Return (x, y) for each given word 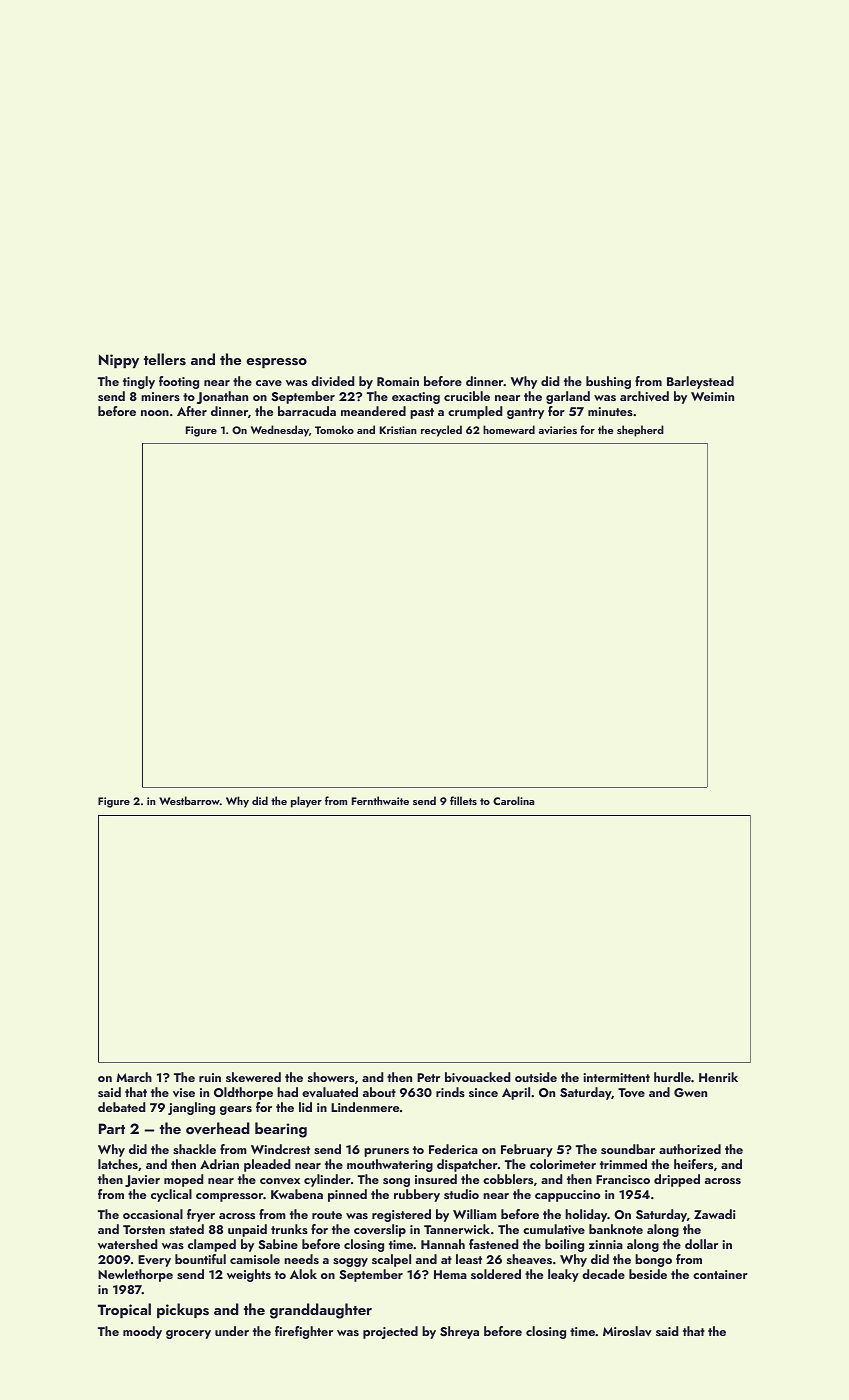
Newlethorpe (135, 1275)
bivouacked (477, 1077)
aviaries (558, 430)
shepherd (640, 431)
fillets (463, 800)
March (134, 1077)
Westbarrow (189, 800)
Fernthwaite (380, 800)
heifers (693, 1164)
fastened (493, 1244)
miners (160, 396)
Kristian (398, 430)
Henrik (718, 1077)
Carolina (513, 800)
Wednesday (280, 431)
